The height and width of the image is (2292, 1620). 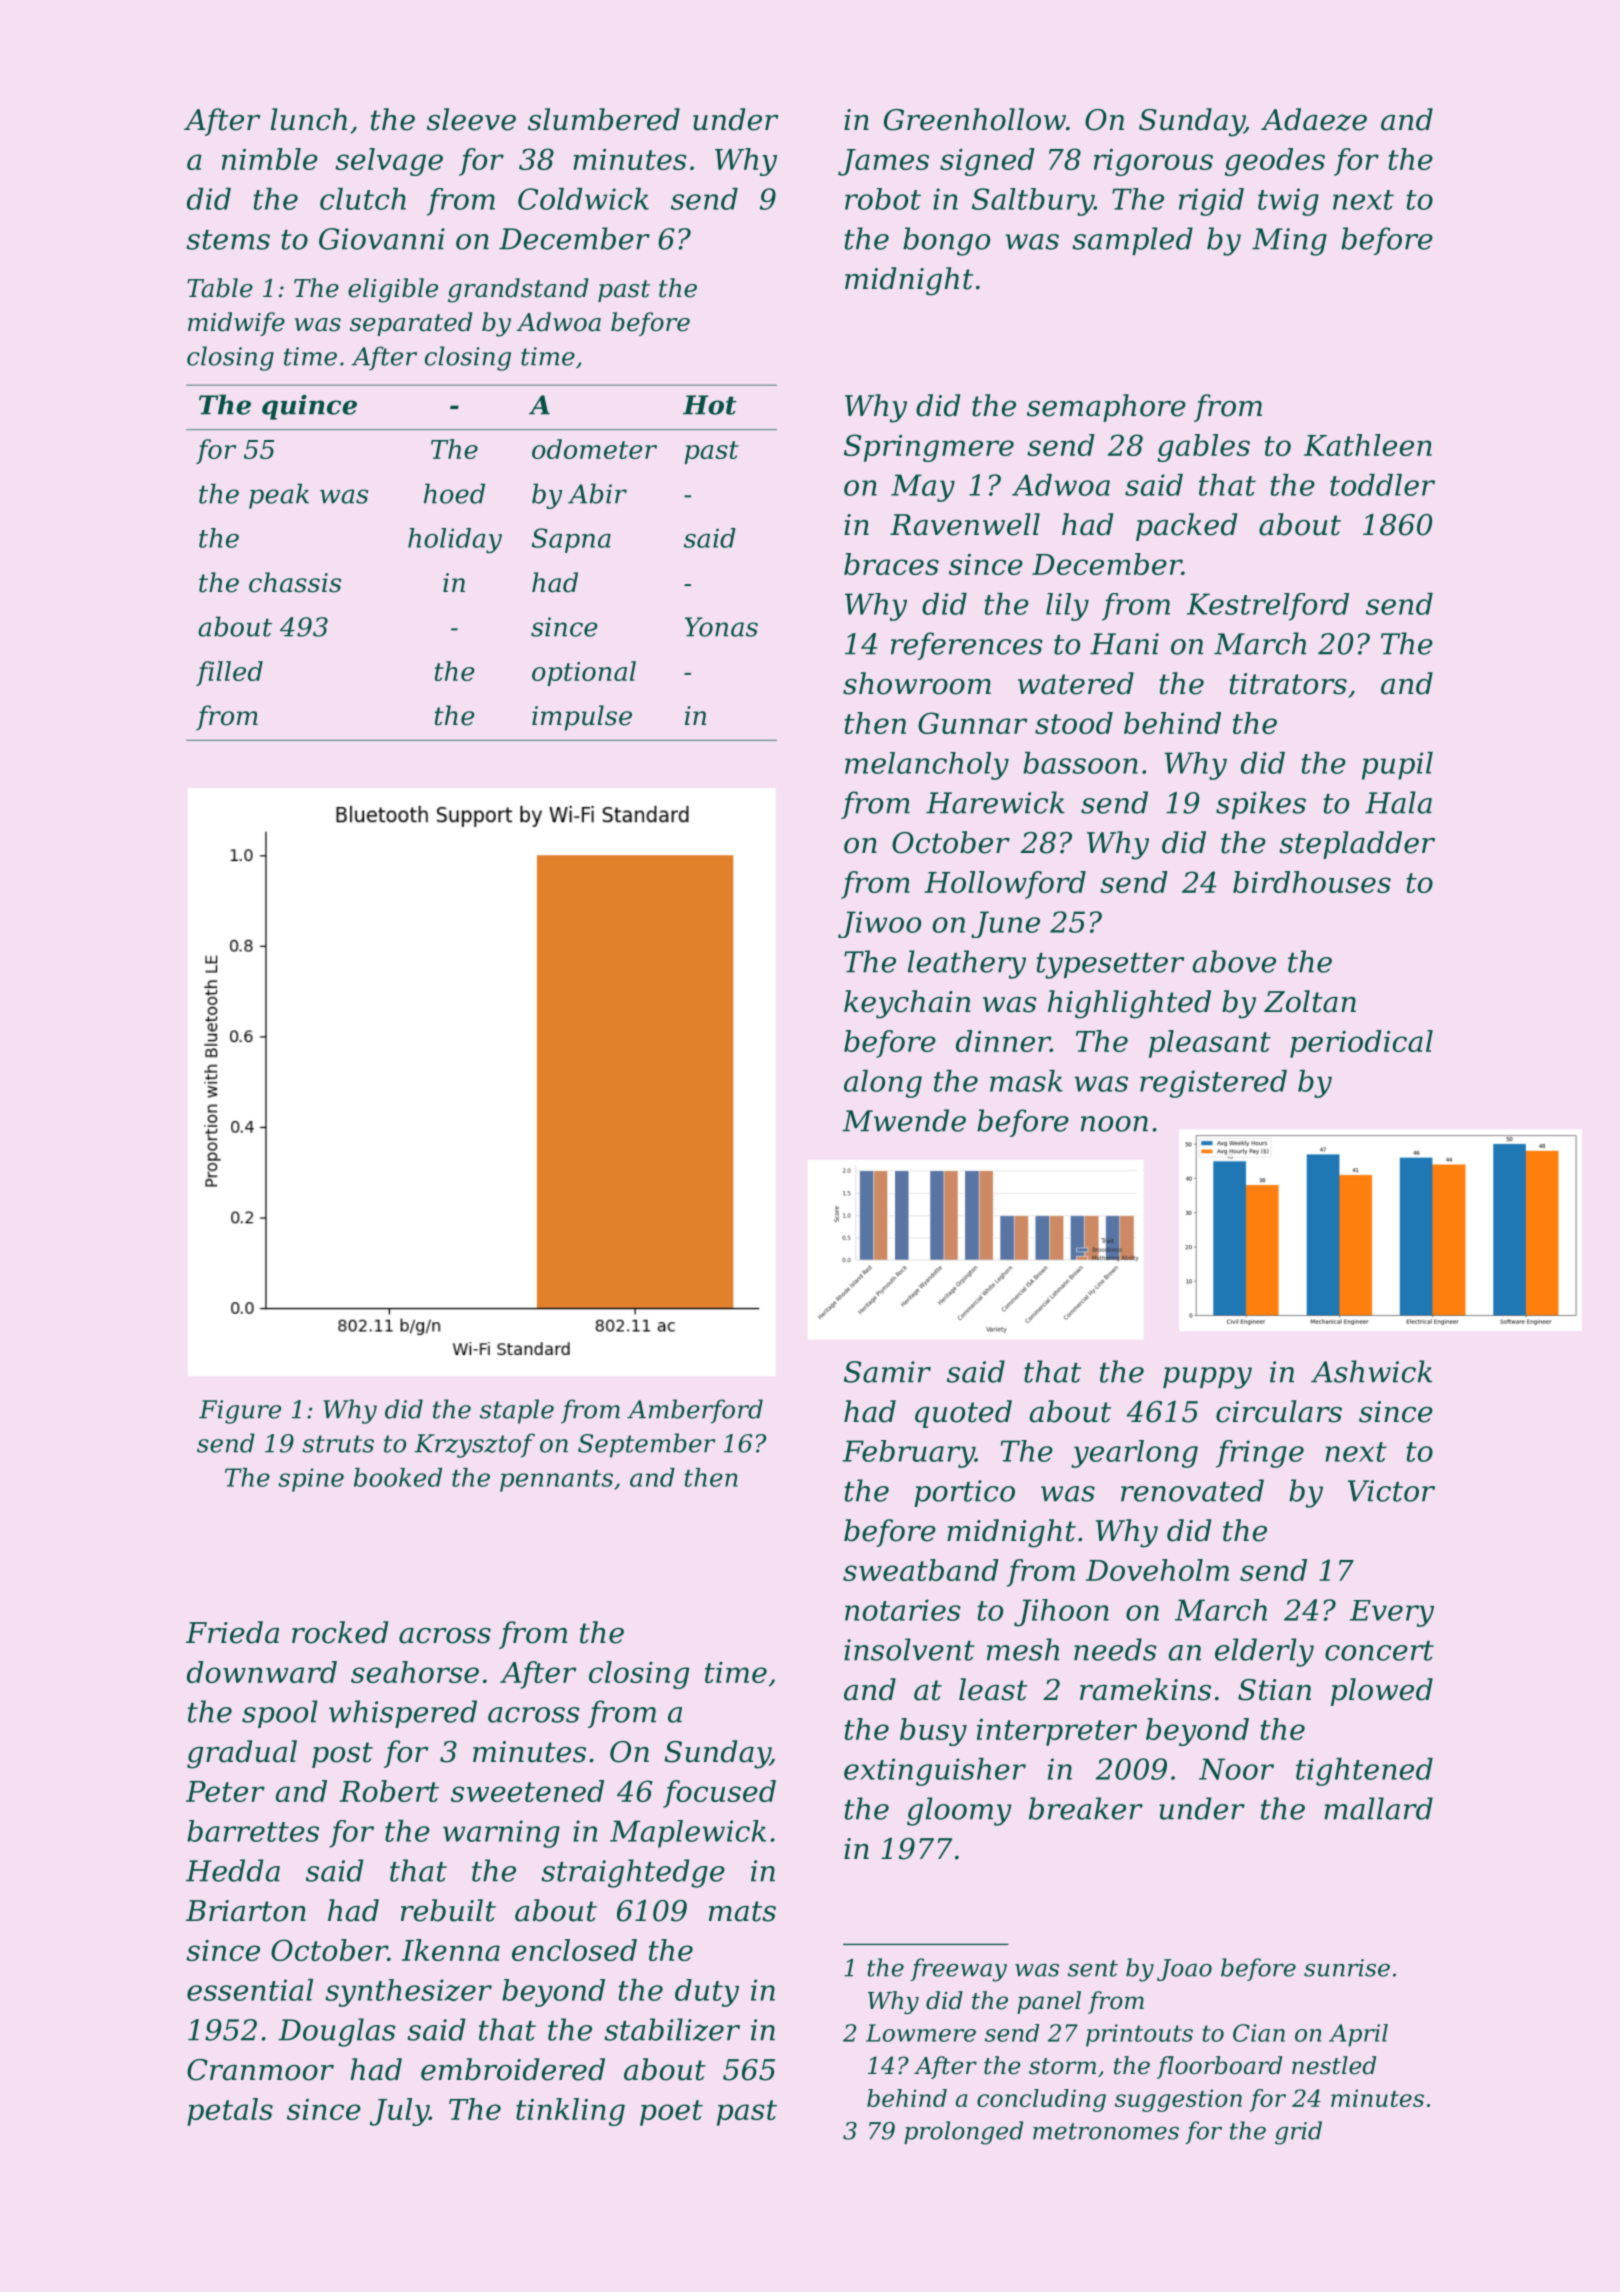 What do you see at coordinates (1153, 162) in the image?
I see `rigorous` at bounding box center [1153, 162].
